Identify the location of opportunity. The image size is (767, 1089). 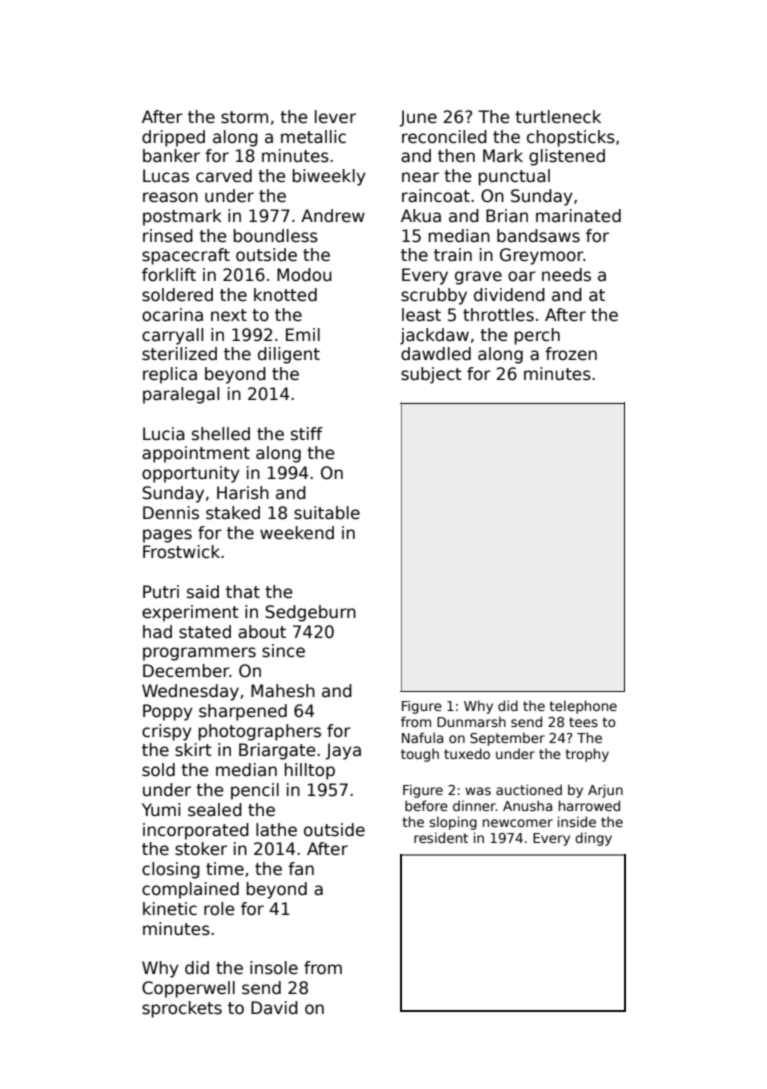
(191, 474).
